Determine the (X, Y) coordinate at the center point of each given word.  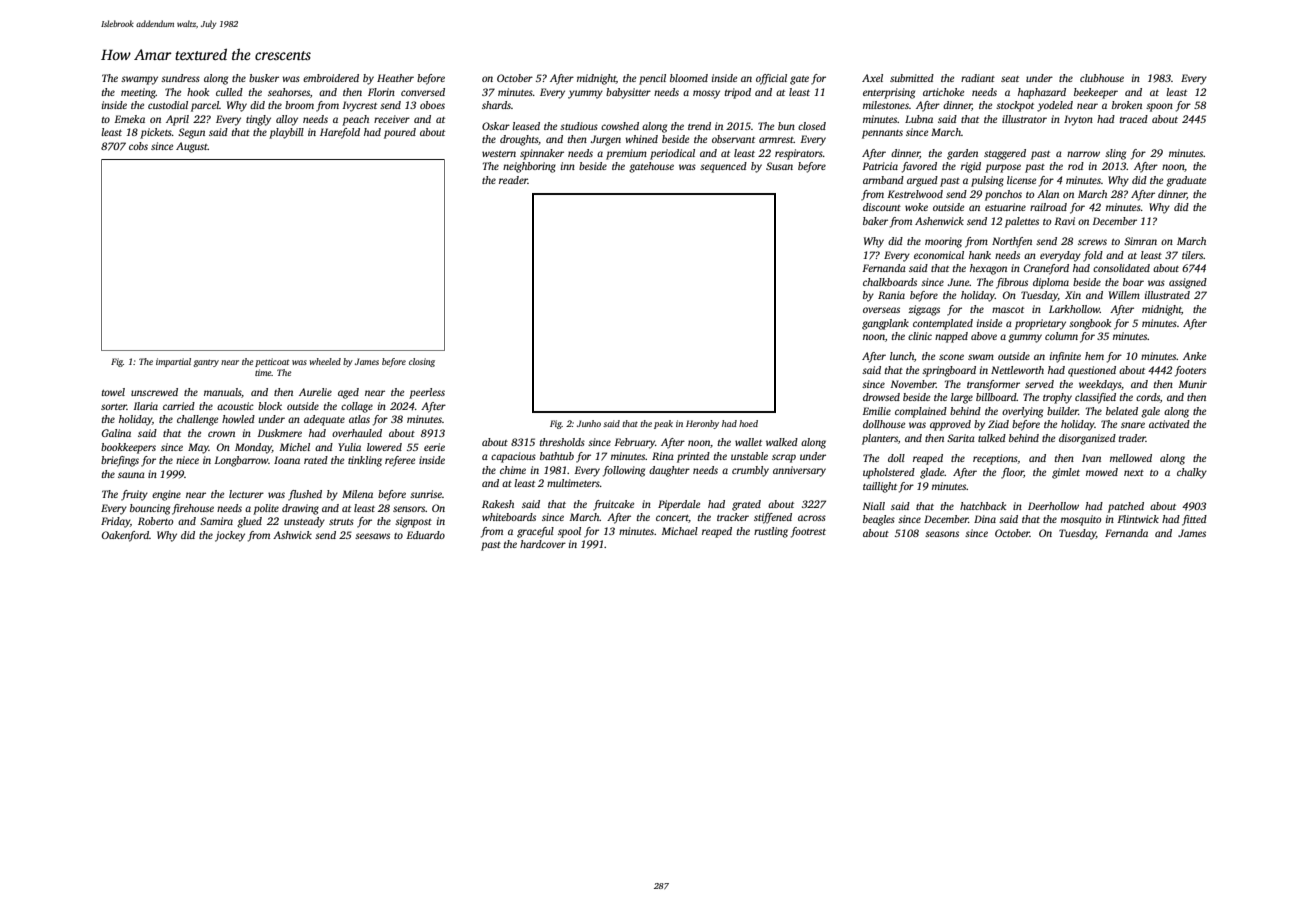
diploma (1051, 283)
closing (422, 362)
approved (950, 425)
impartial (173, 362)
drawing (300, 509)
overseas (881, 310)
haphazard (1042, 93)
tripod (738, 93)
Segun (191, 133)
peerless (427, 393)
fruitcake (613, 505)
